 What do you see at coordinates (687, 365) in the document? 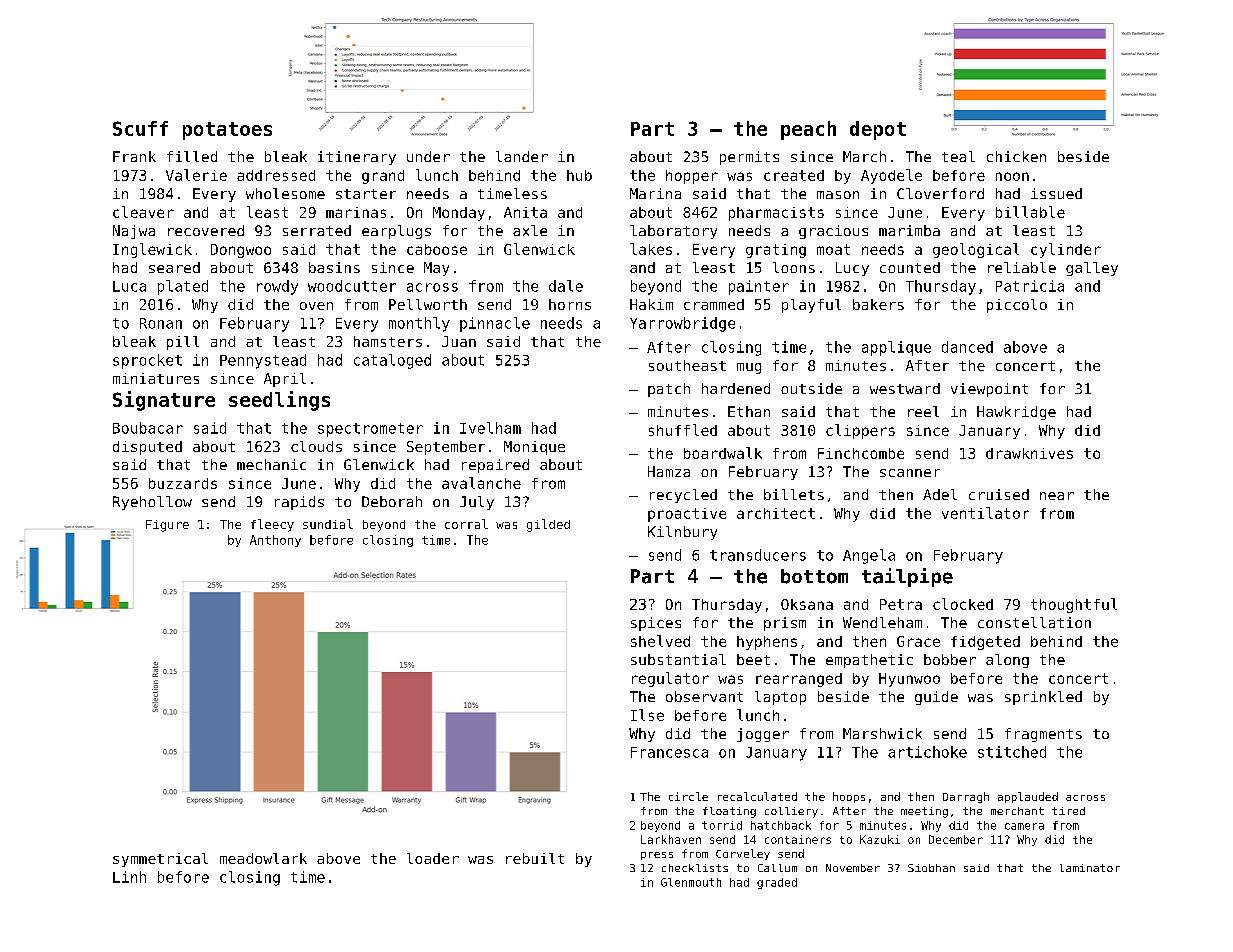
I see `southeast` at bounding box center [687, 365].
